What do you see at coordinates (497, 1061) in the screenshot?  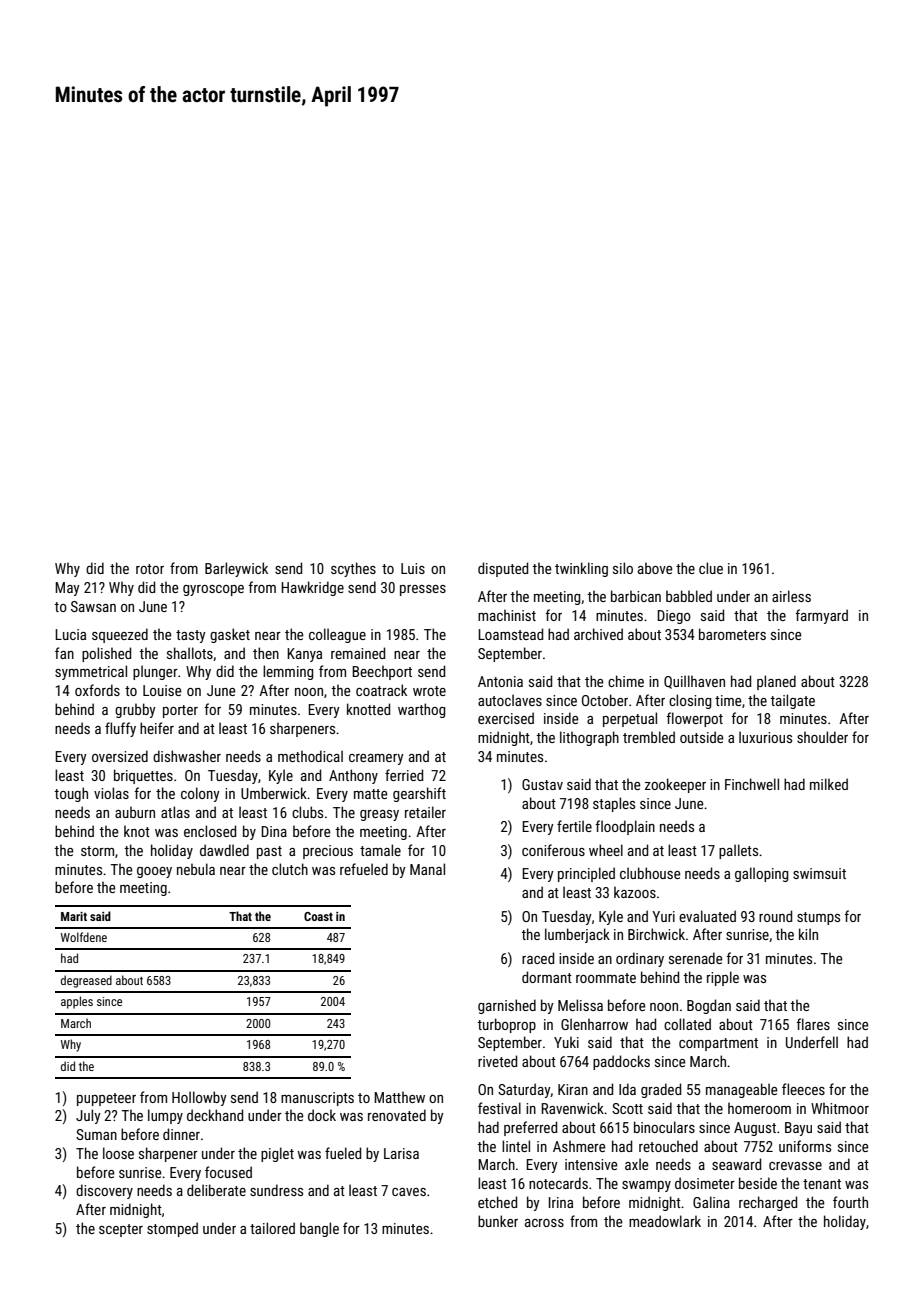 I see `riveted` at bounding box center [497, 1061].
